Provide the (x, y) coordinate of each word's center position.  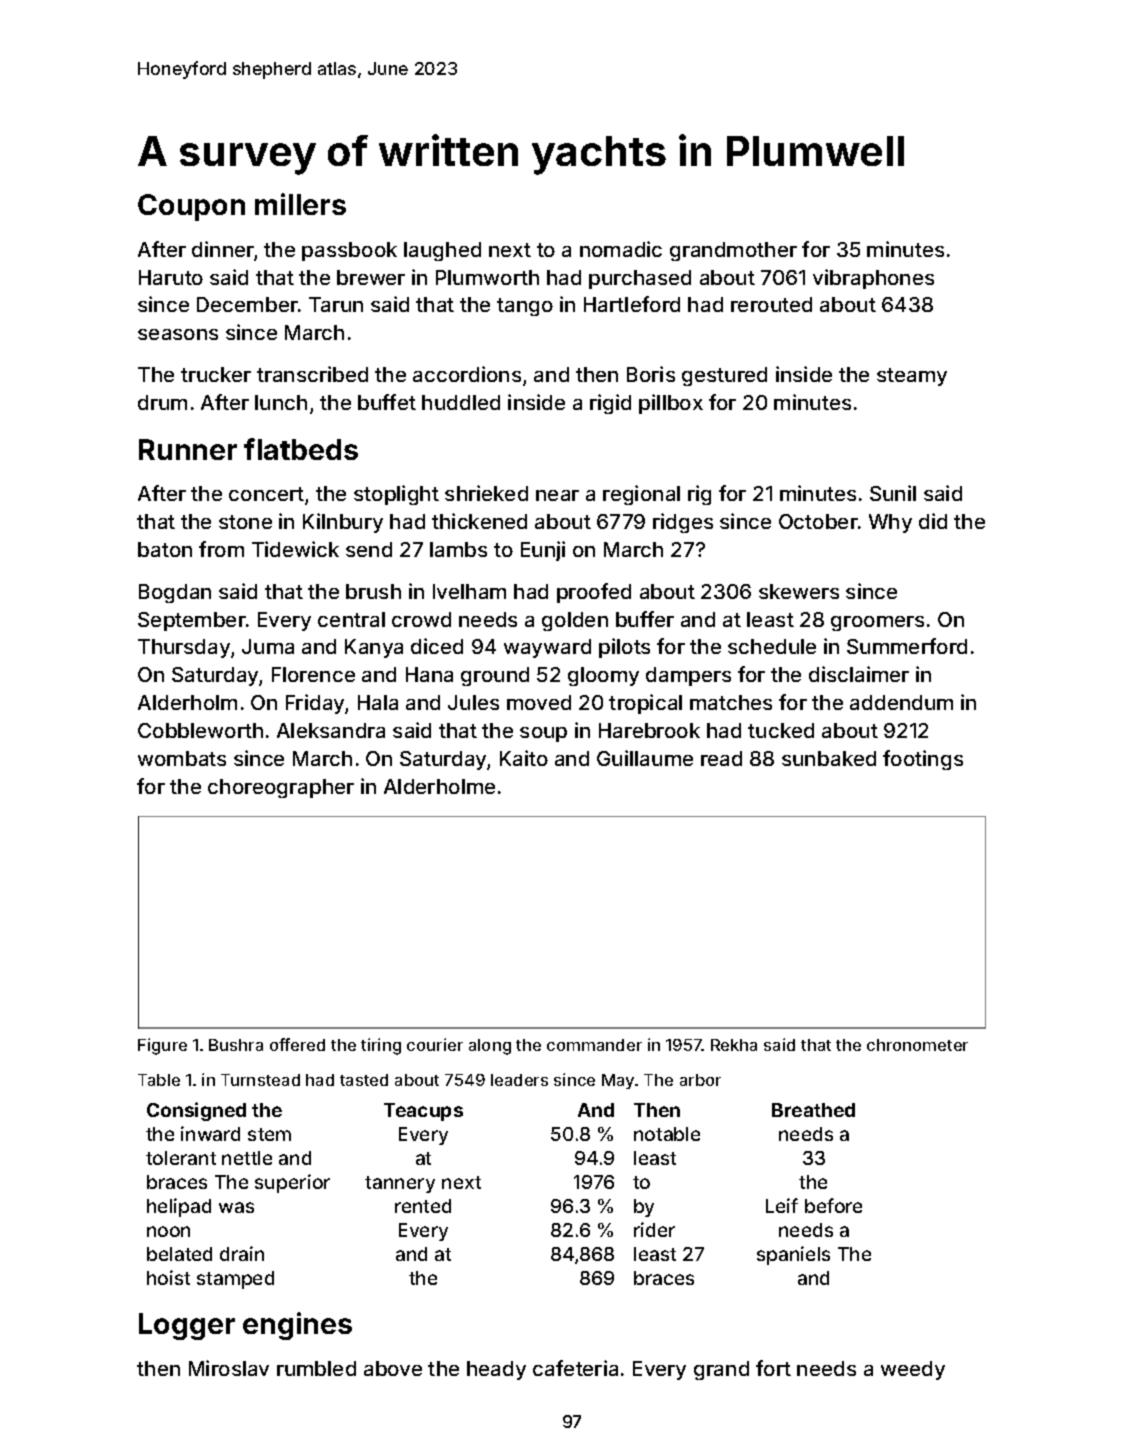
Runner (188, 449)
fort (773, 1368)
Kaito (524, 758)
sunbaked (829, 758)
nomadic (621, 249)
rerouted (771, 304)
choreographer (281, 788)
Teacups (423, 1112)
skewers (799, 591)
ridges (683, 523)
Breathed (813, 1110)
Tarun (336, 304)
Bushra (236, 1045)
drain (242, 1253)
